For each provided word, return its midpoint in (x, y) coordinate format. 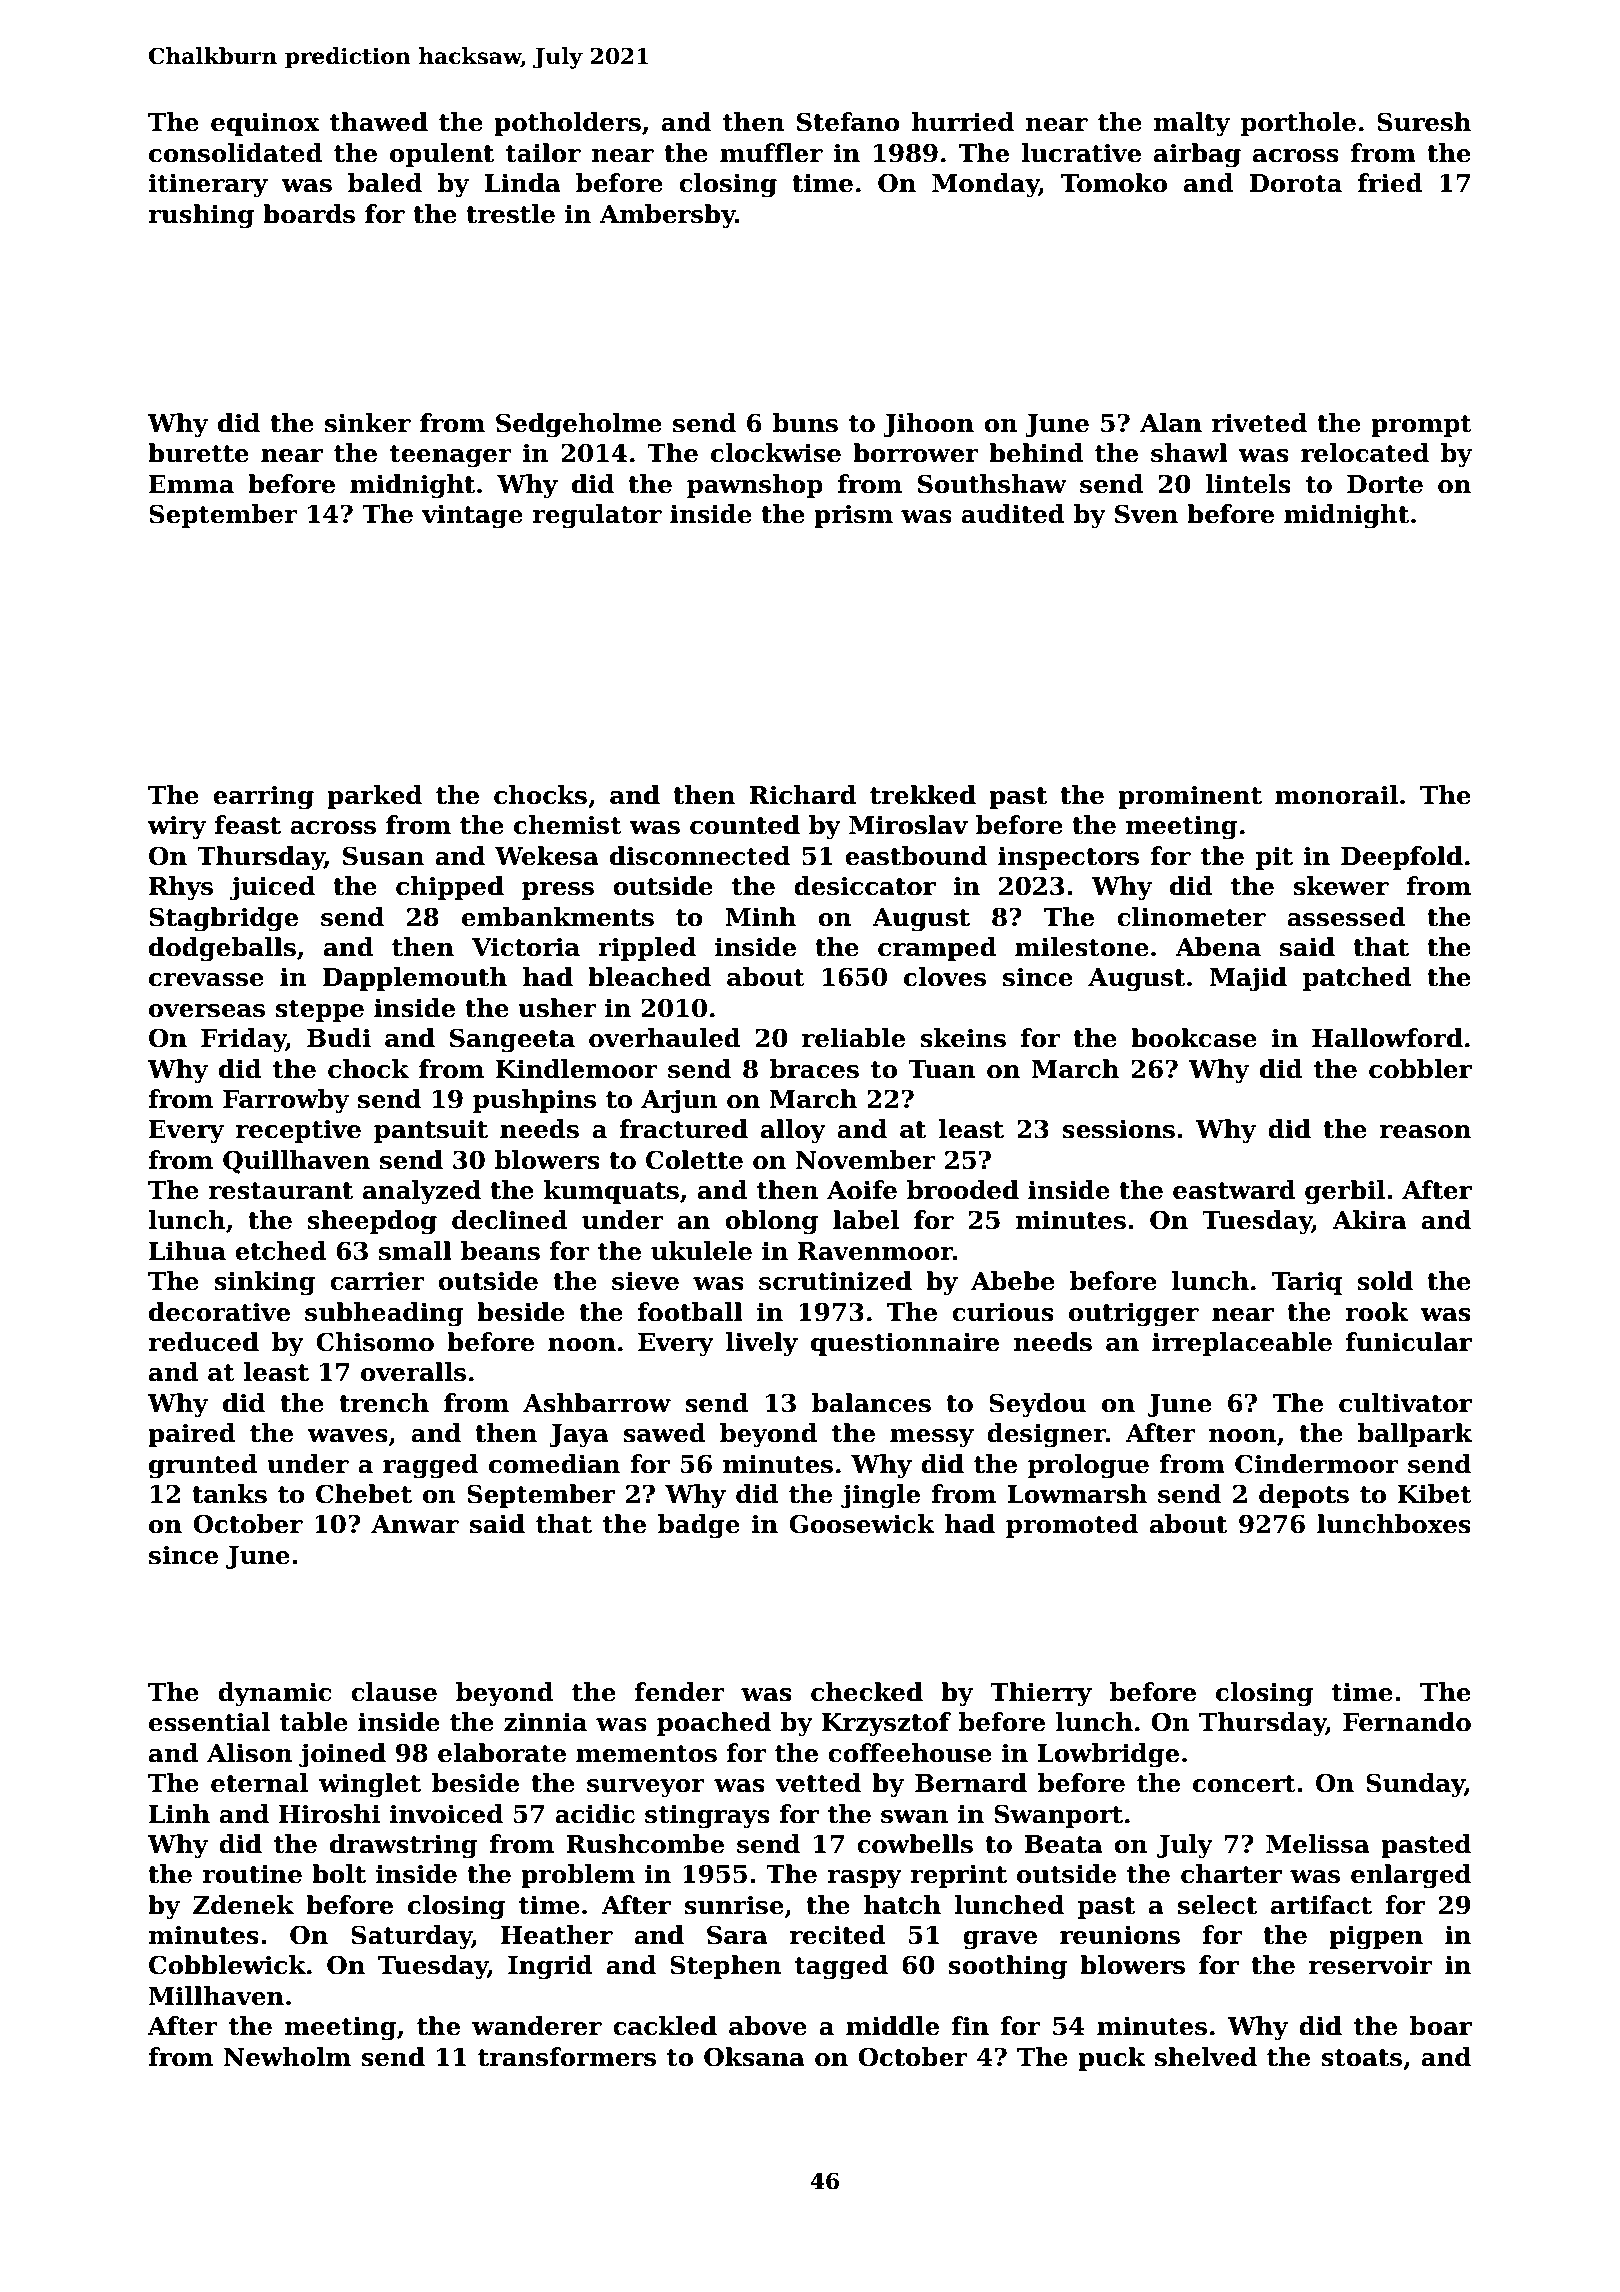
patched (1357, 979)
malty (1191, 124)
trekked (923, 795)
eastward (1234, 1190)
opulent (442, 155)
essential (209, 1722)
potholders (567, 124)
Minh (760, 916)
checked (867, 1692)
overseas (207, 1011)
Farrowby (286, 1101)
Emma (191, 484)
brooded (963, 1190)
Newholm (287, 2057)
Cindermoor (1317, 1464)
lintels (1248, 484)
